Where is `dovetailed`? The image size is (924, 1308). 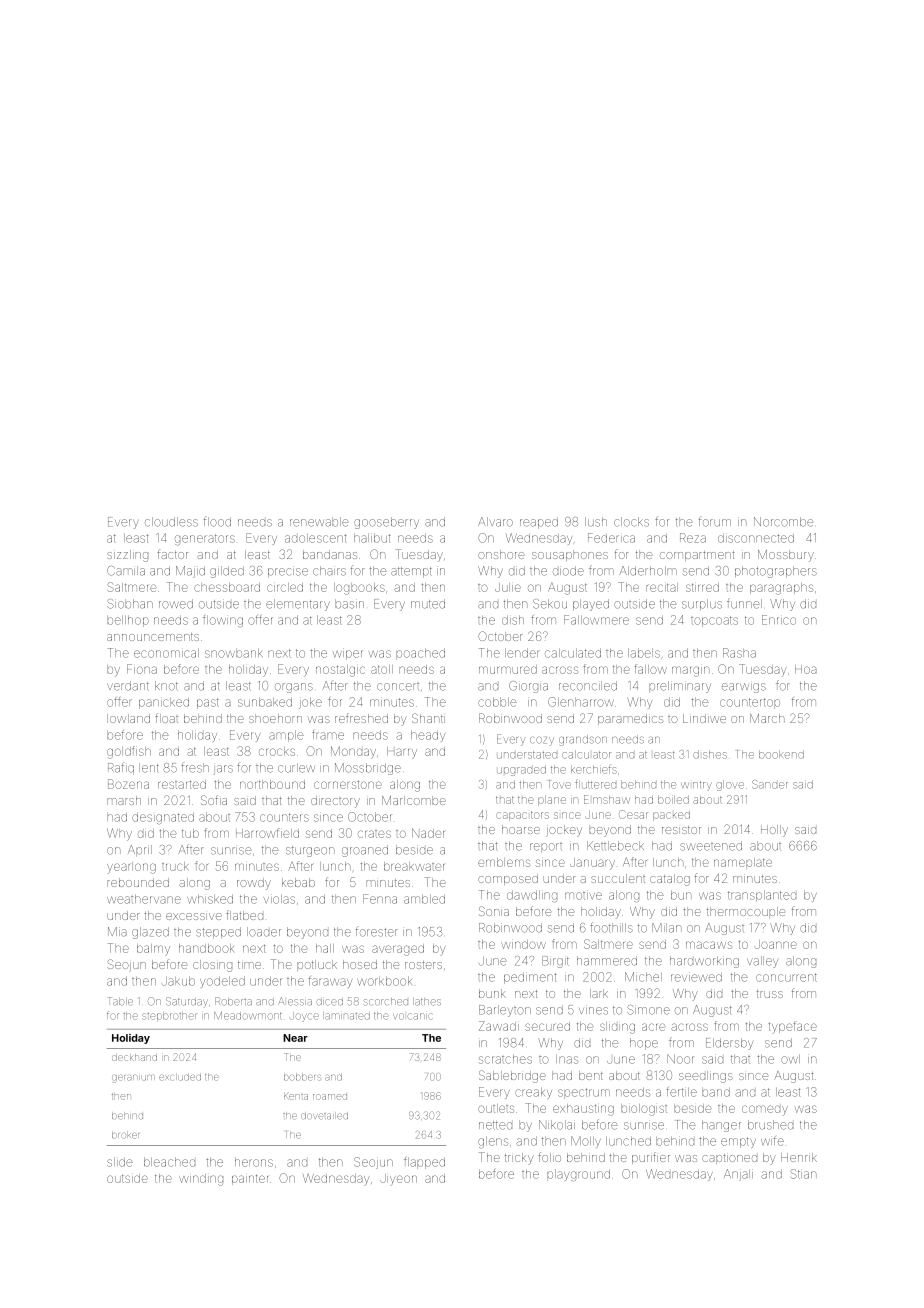
dovetailed is located at coordinates (324, 1115).
